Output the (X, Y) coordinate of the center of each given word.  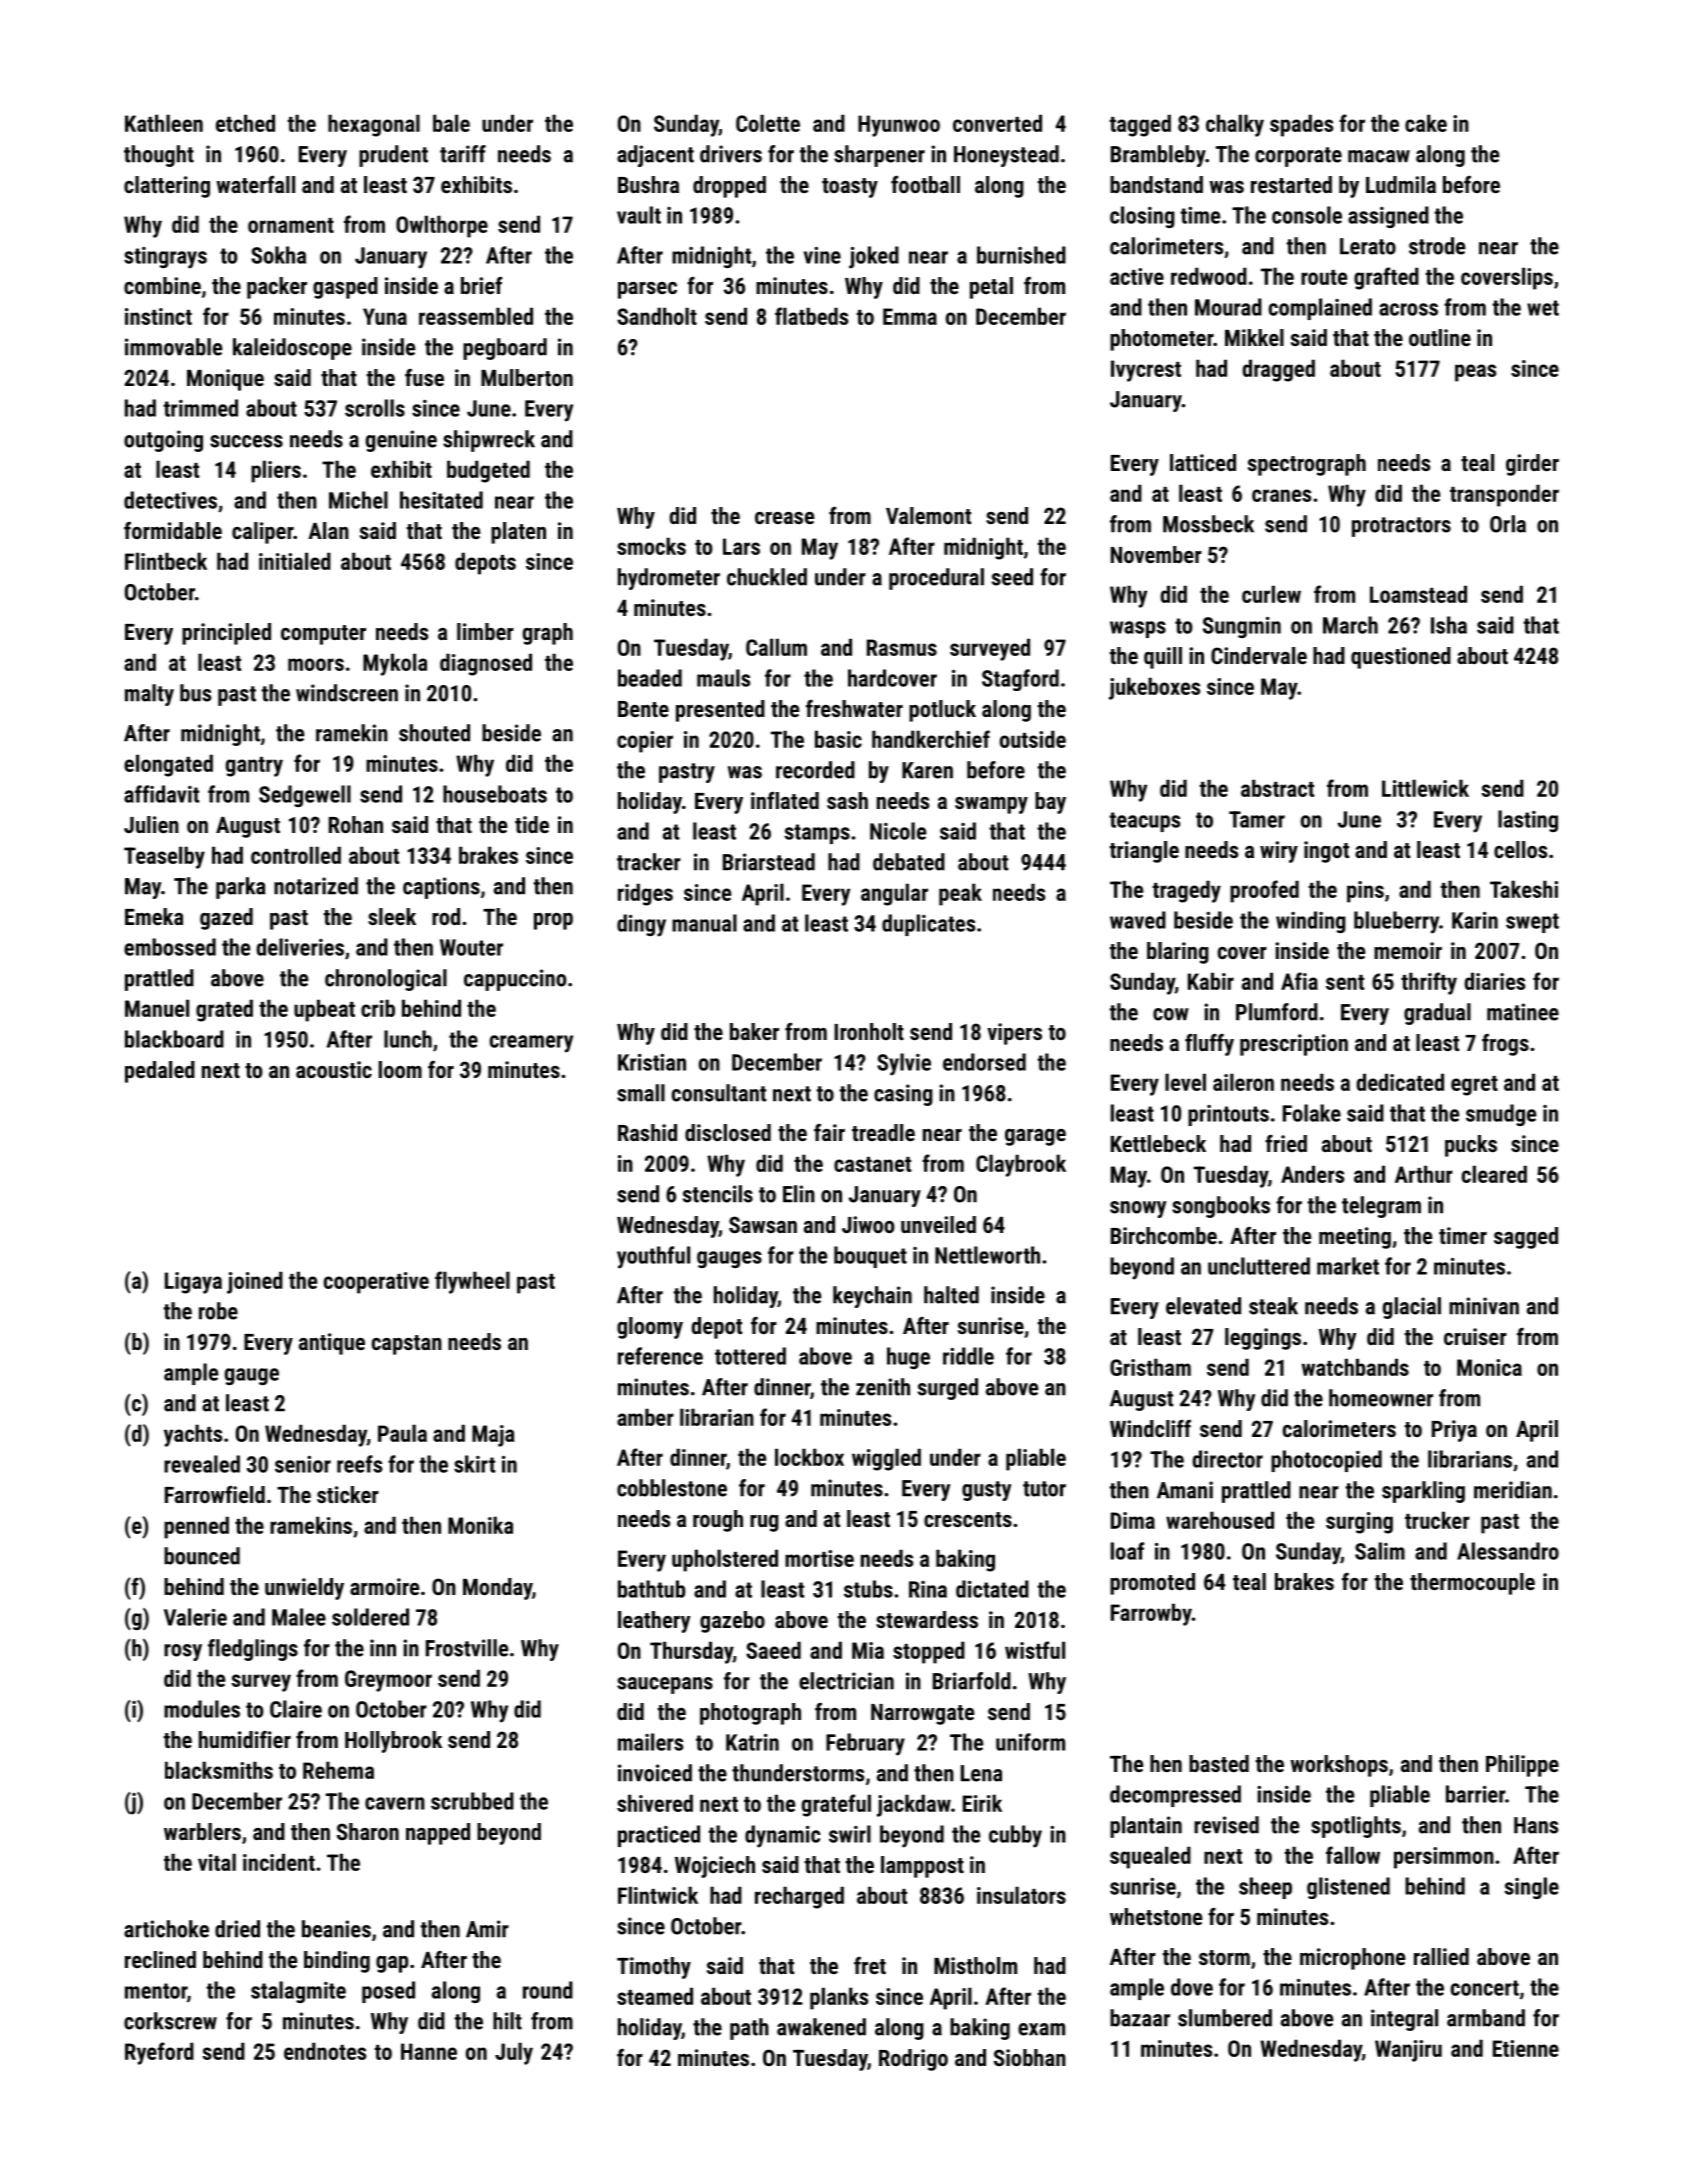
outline (1440, 337)
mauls (723, 678)
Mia (868, 1650)
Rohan (356, 824)
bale (451, 123)
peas (1475, 373)
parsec (647, 290)
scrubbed (472, 1801)
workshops (1339, 1766)
